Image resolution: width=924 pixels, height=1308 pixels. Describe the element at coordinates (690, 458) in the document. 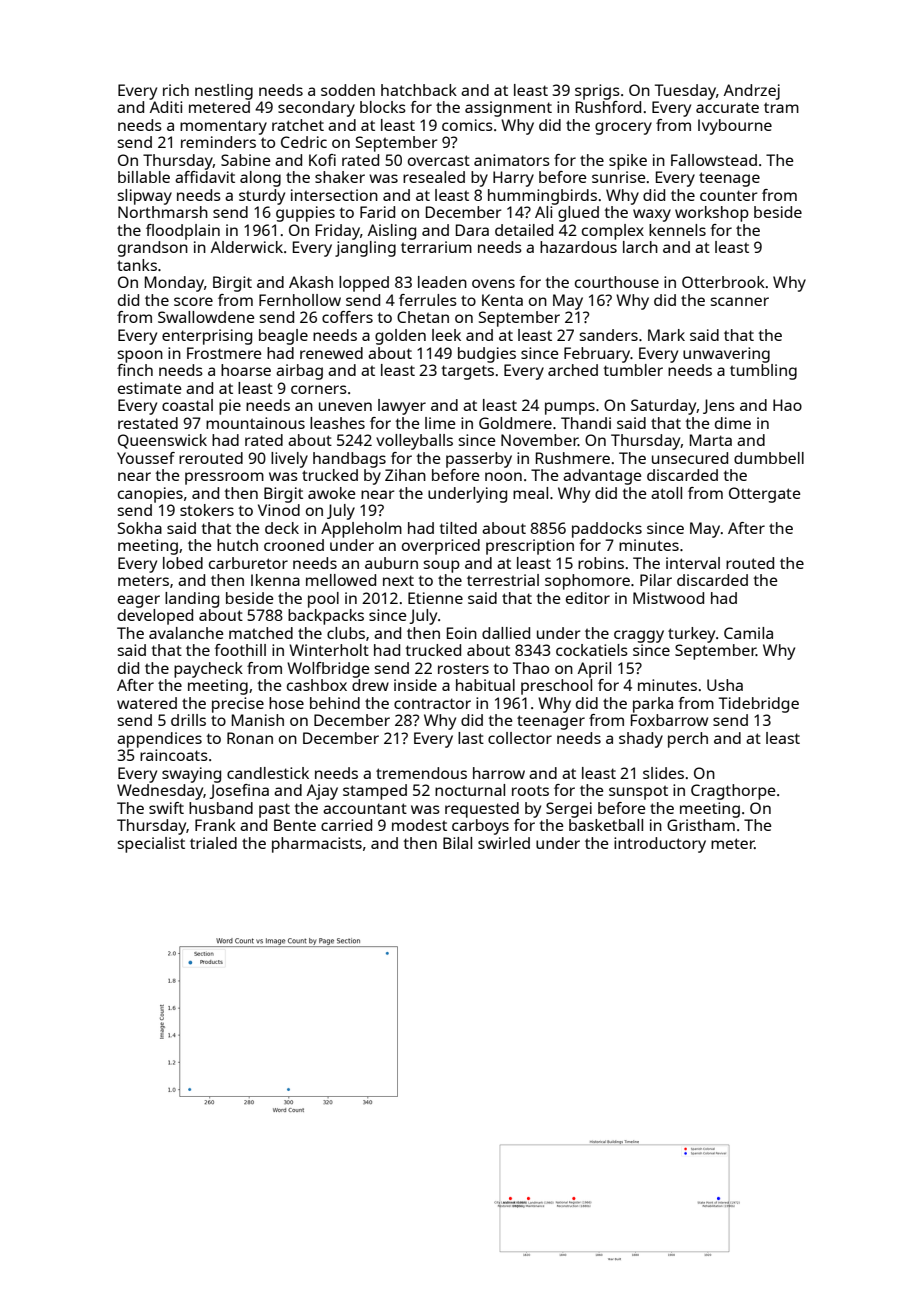

I see `unsecured` at that location.
